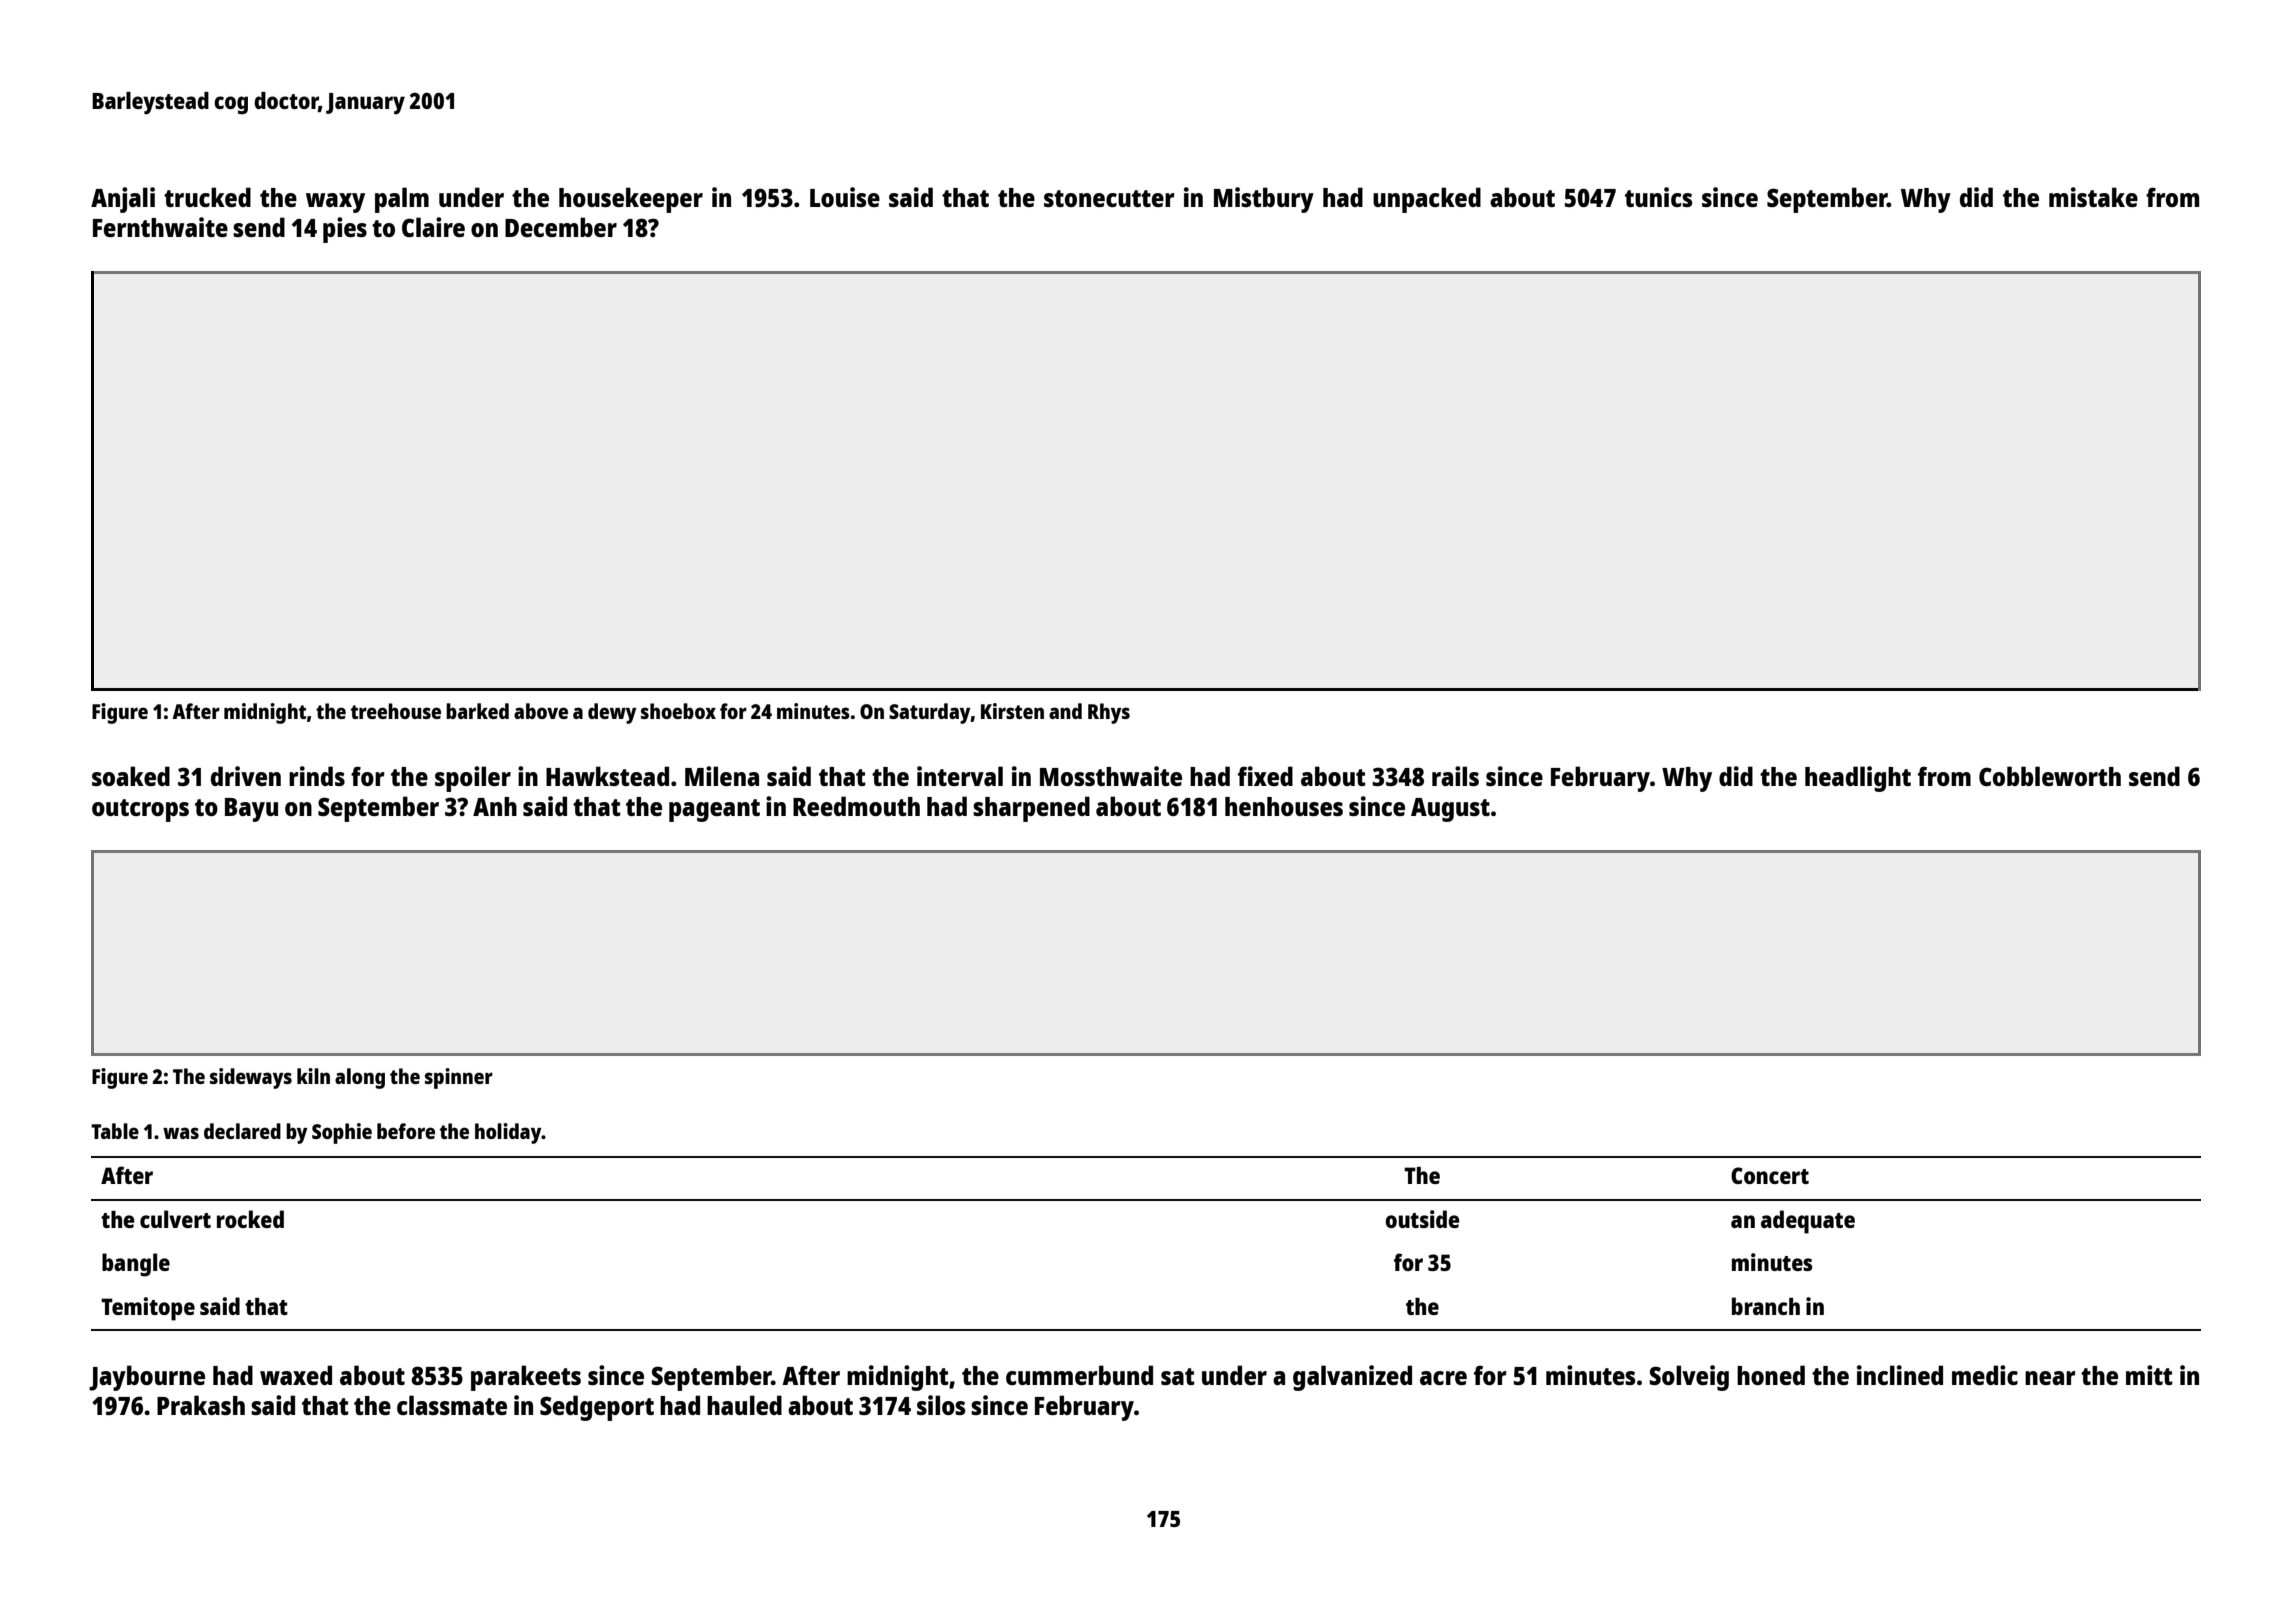 Image resolution: width=2292 pixels, height=1620 pixels. I want to click on Rhys, so click(1109, 713).
